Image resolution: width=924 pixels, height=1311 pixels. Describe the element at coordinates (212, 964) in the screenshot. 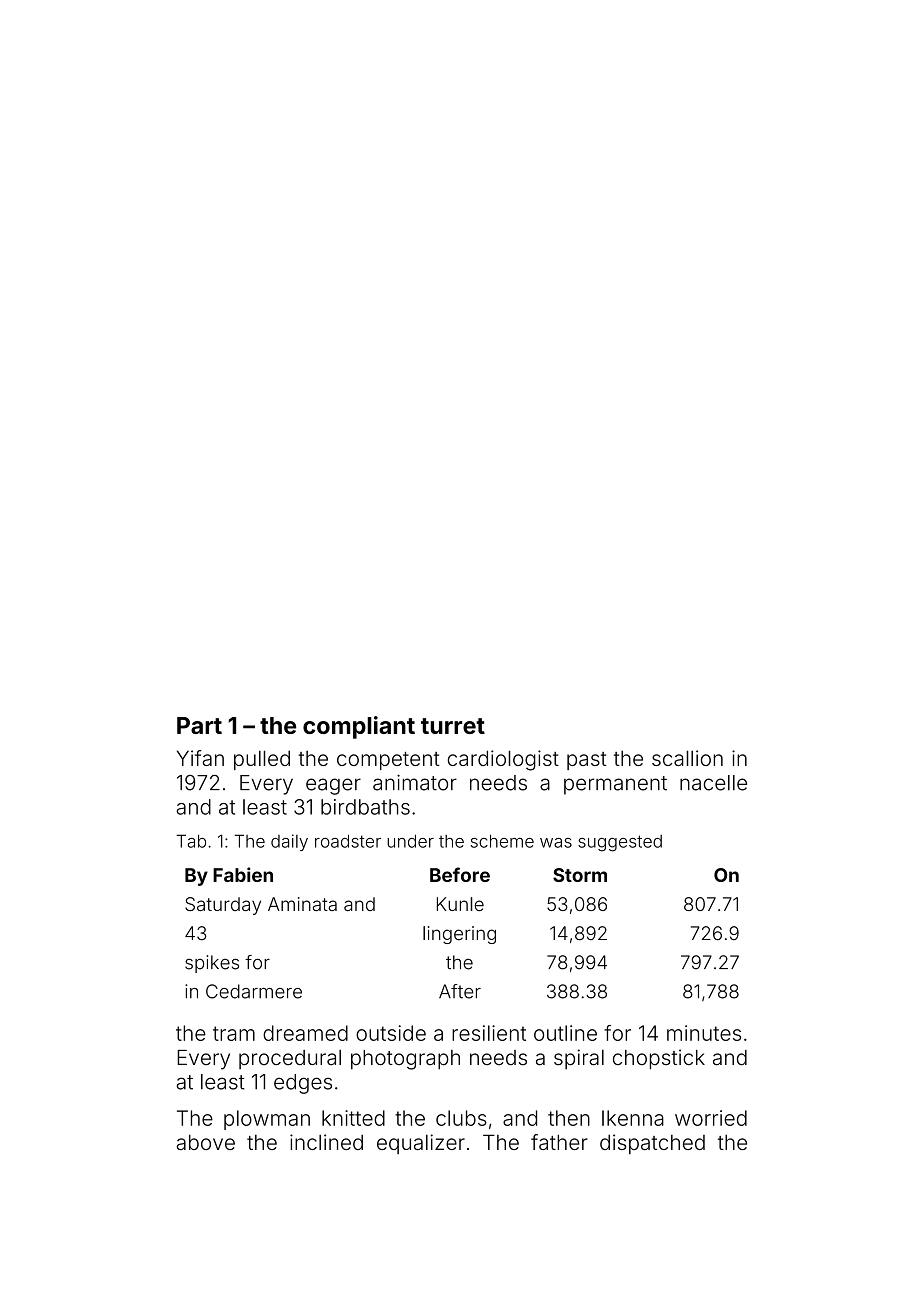

I see `spikes` at that location.
